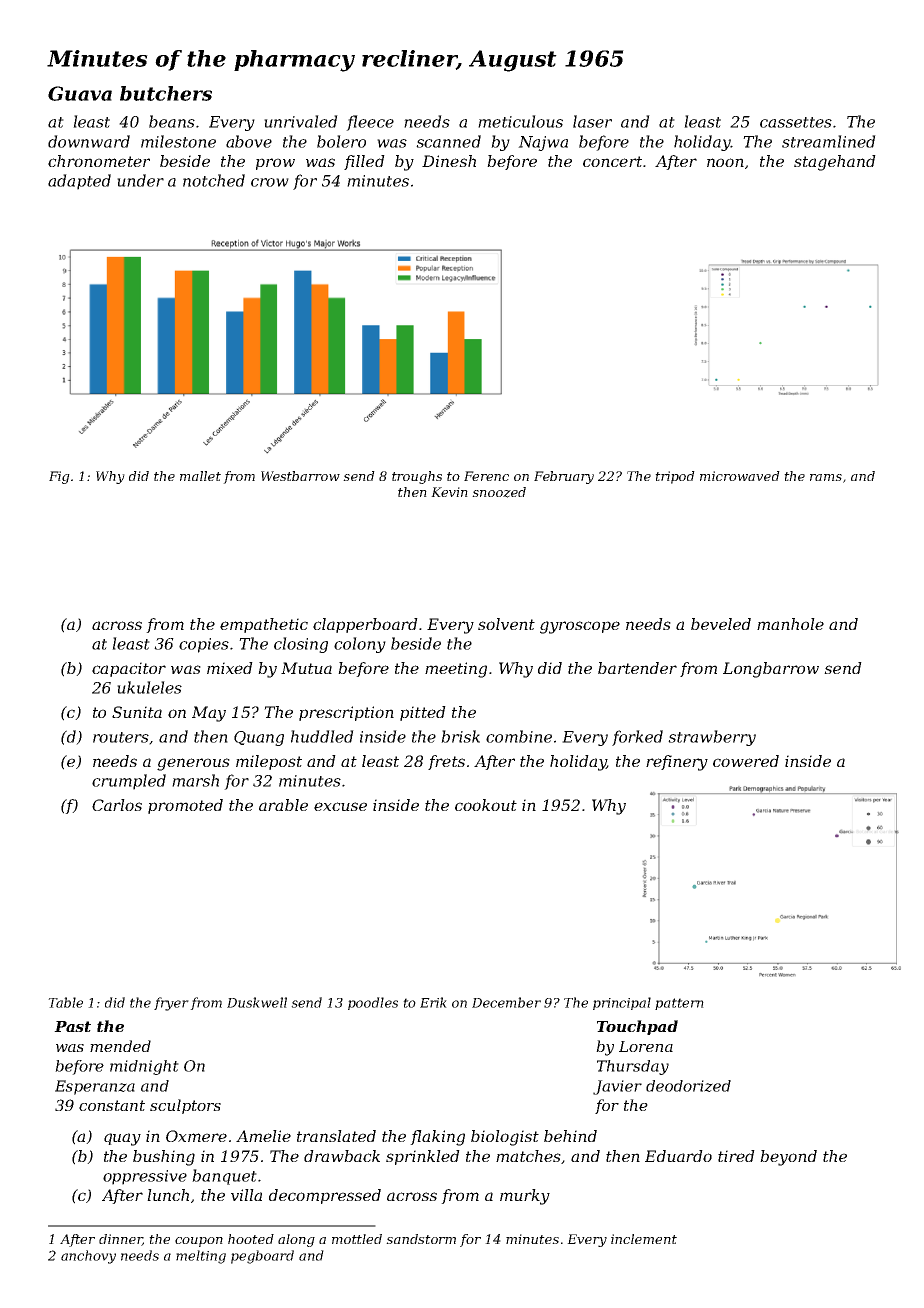 The width and height of the screenshot is (924, 1308). I want to click on mallet, so click(200, 476).
